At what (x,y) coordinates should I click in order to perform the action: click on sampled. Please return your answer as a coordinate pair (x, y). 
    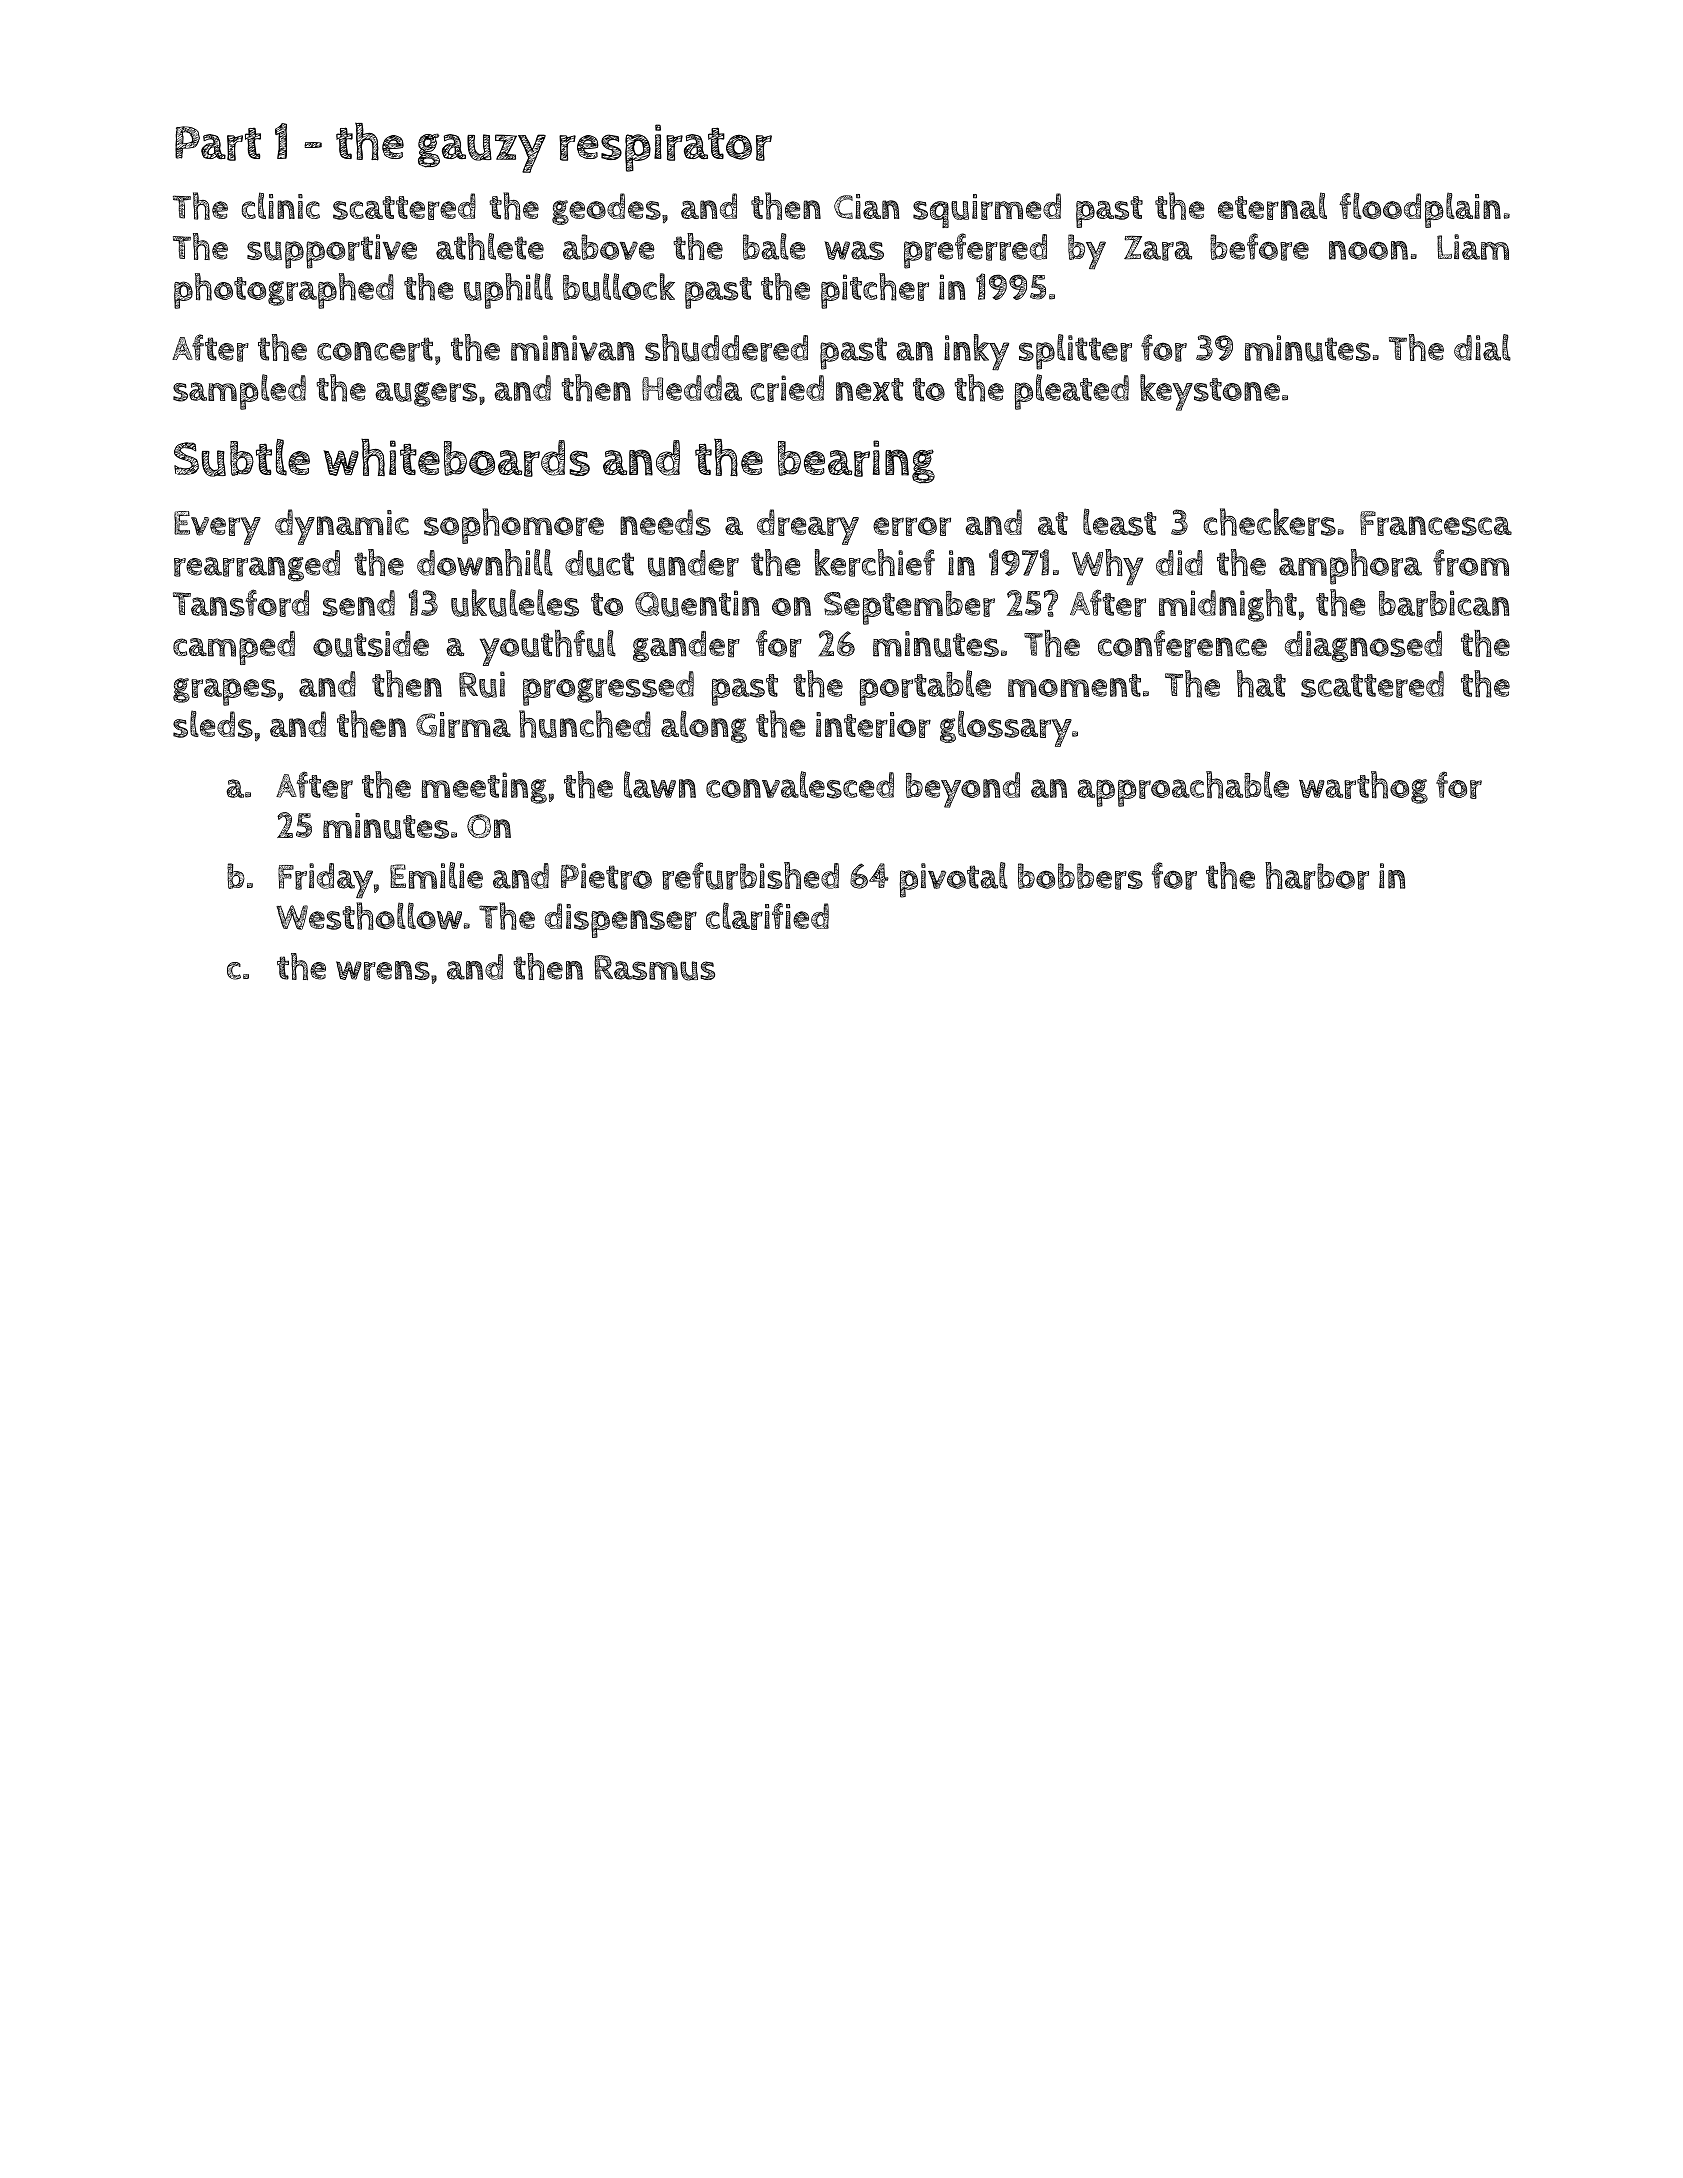
    Looking at the image, I should click on (239, 392).
